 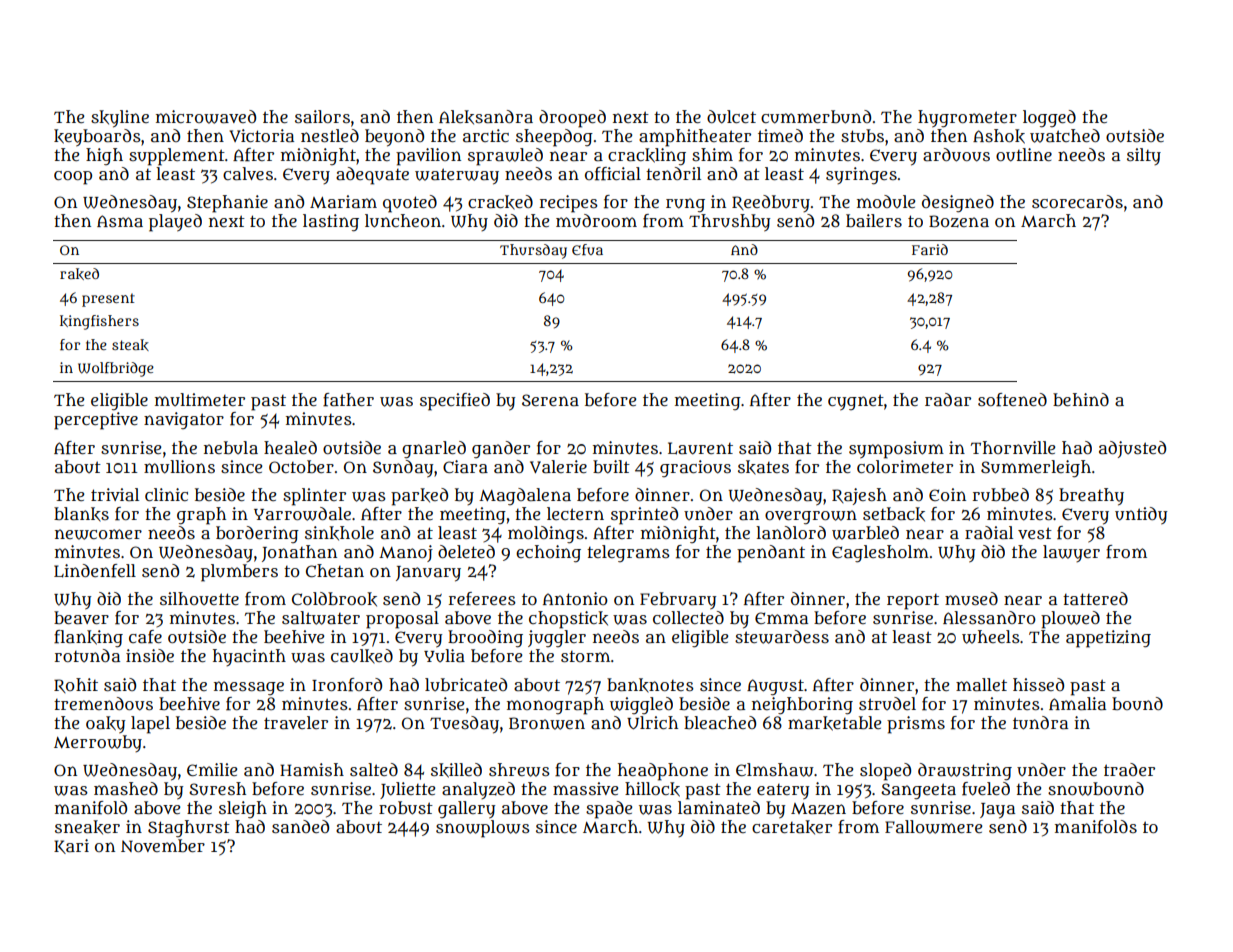 What do you see at coordinates (483, 829) in the screenshot?
I see `snowplows` at bounding box center [483, 829].
